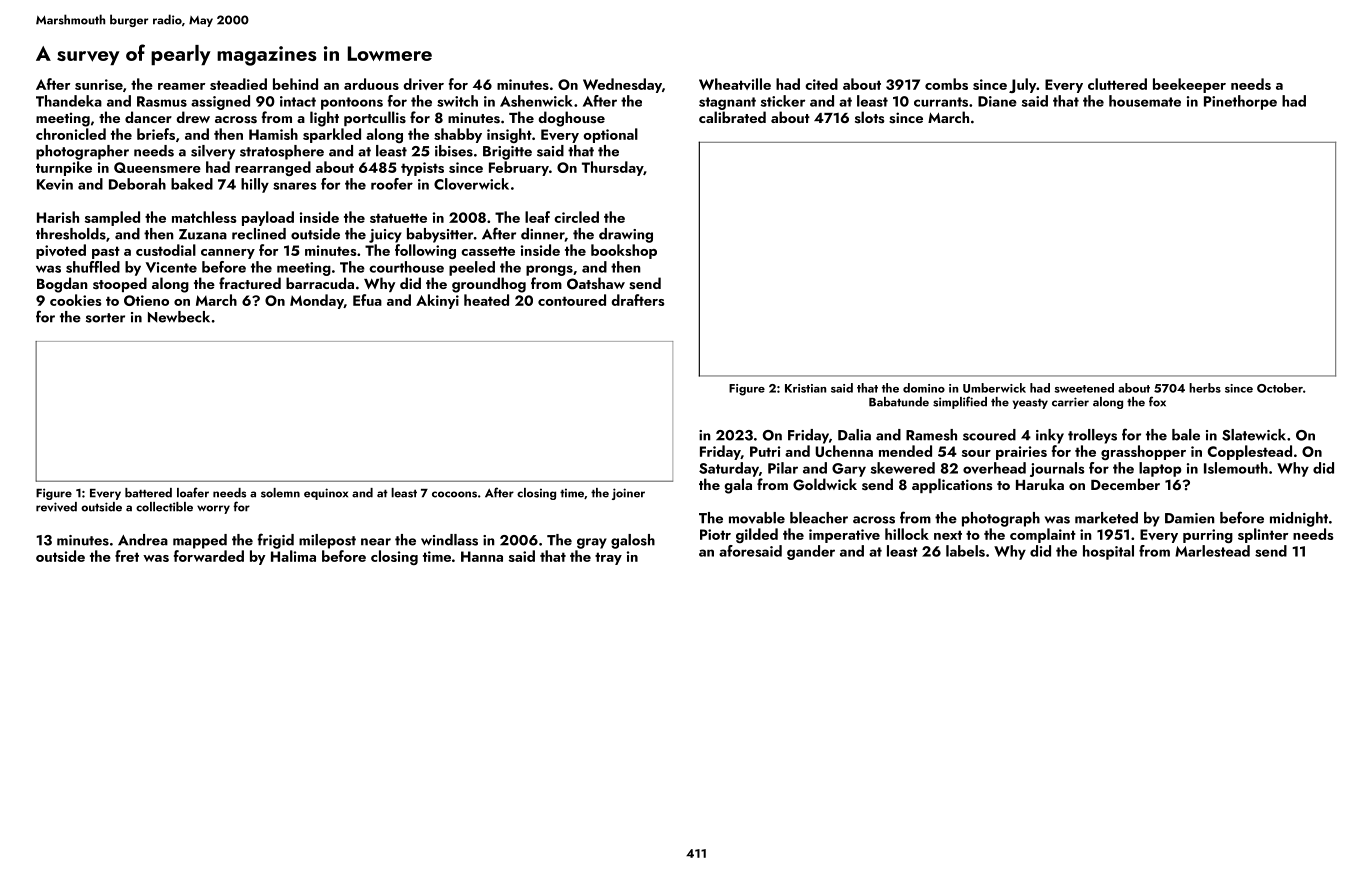  I want to click on October, so click(1280, 388).
